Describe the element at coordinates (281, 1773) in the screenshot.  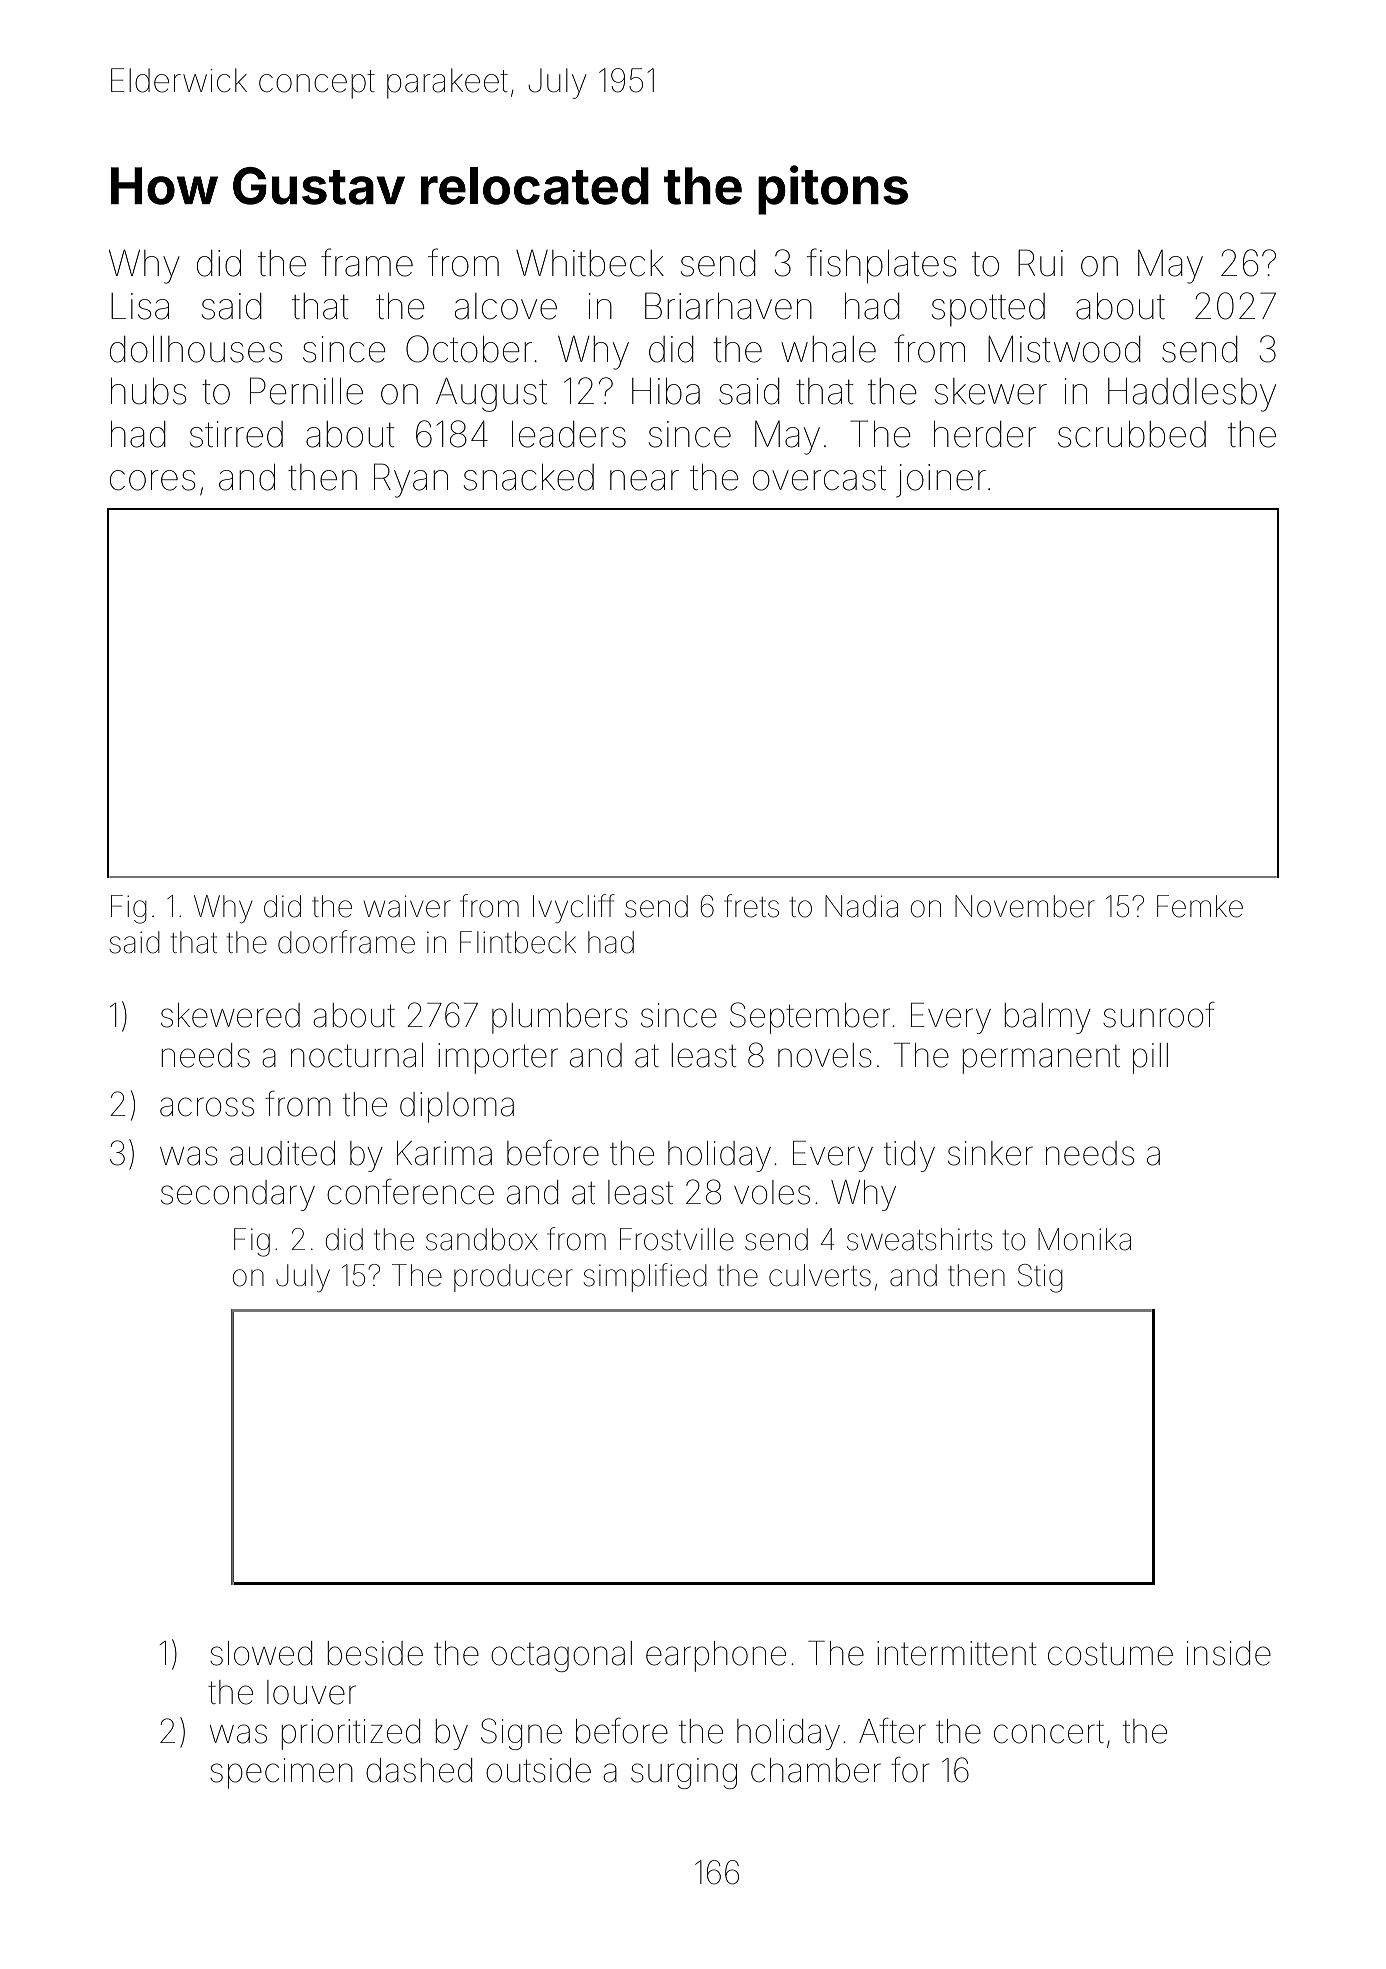
I see `specimen` at that location.
